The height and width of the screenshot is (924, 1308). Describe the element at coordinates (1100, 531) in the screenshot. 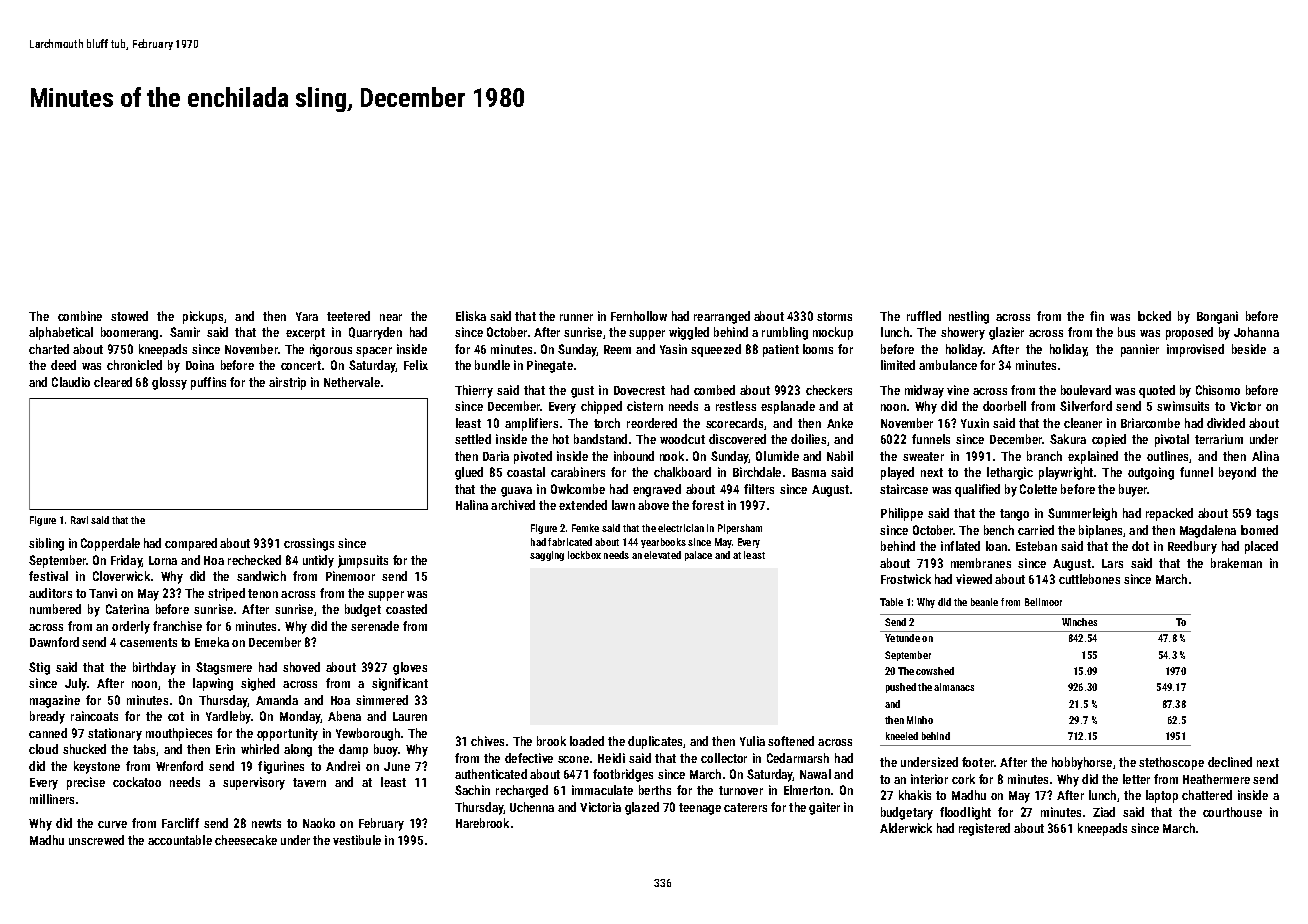

I see `biplanes` at that location.
